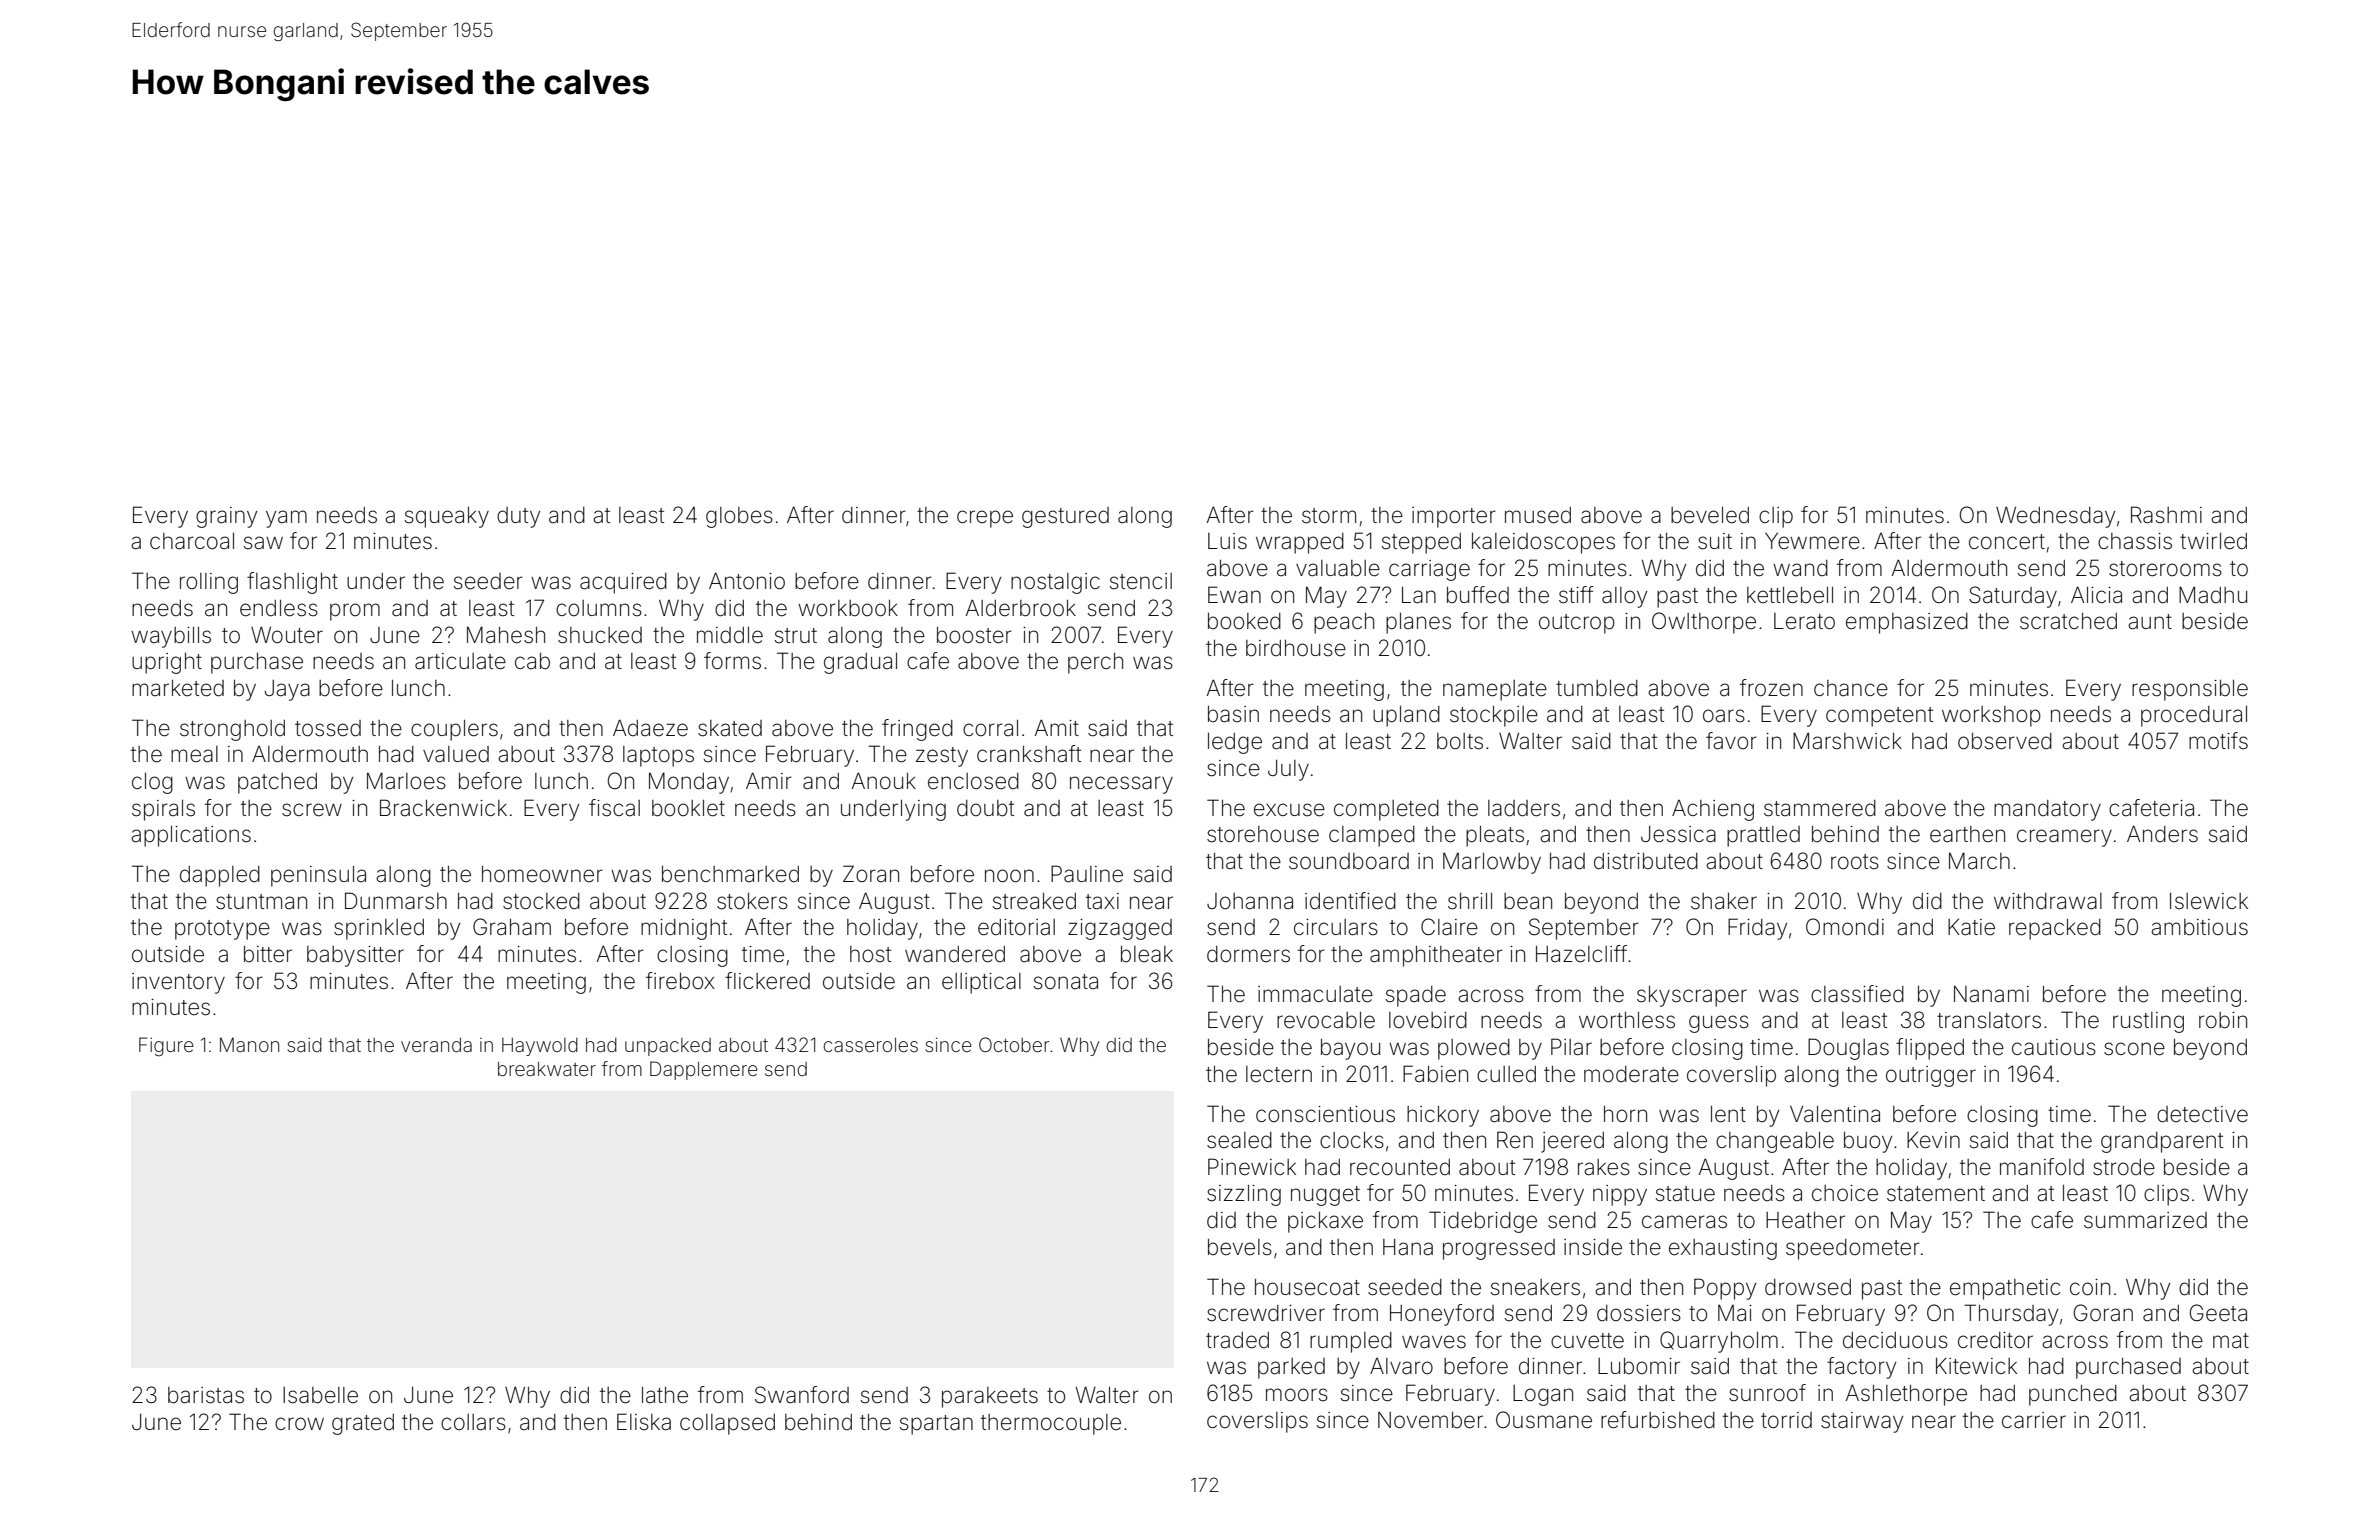 Image resolution: width=2380 pixels, height=1540 pixels. What do you see at coordinates (1351, 1342) in the image?
I see `rumpled` at bounding box center [1351, 1342].
